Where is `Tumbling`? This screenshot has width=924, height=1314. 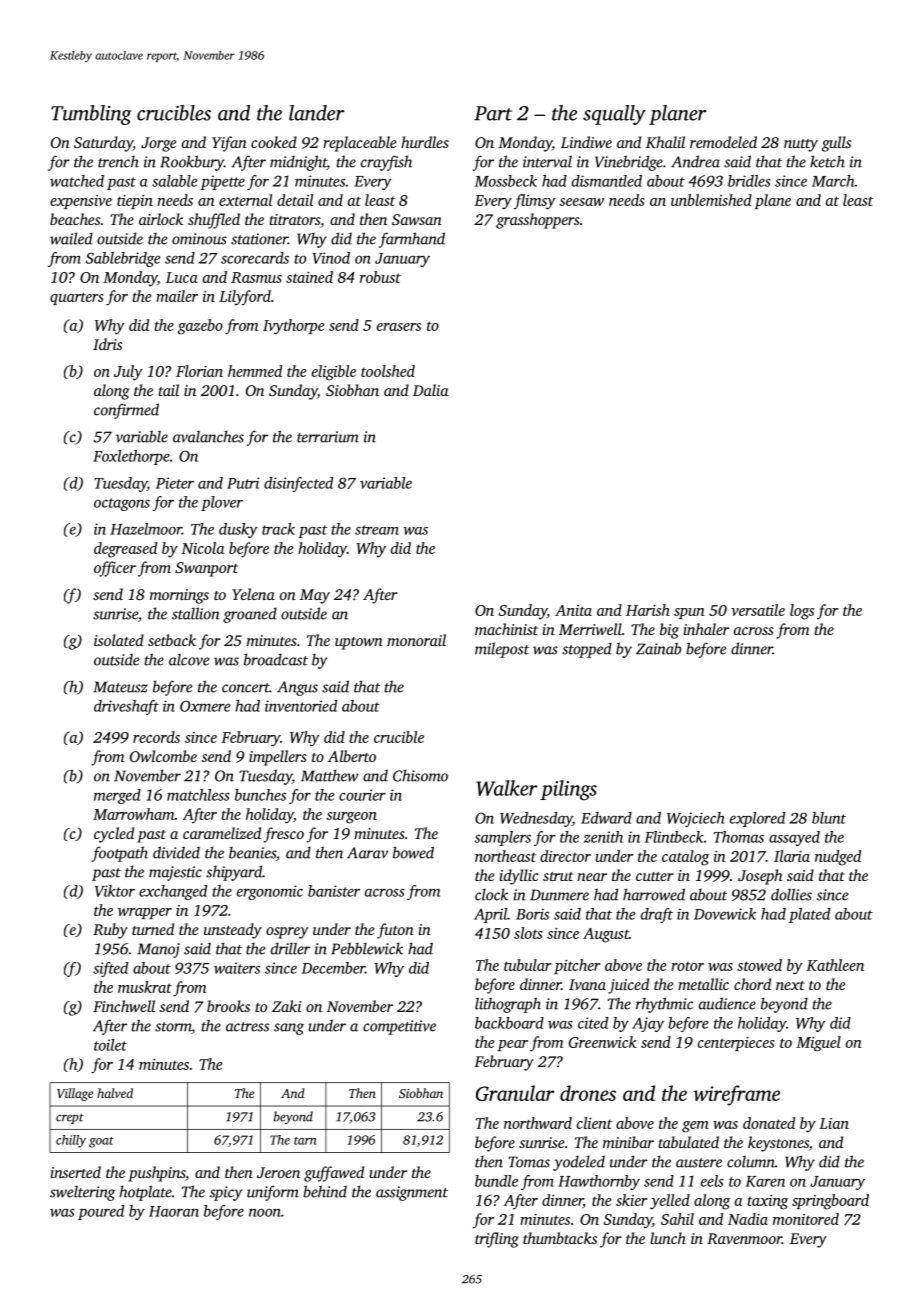 Tumbling is located at coordinates (91, 115).
